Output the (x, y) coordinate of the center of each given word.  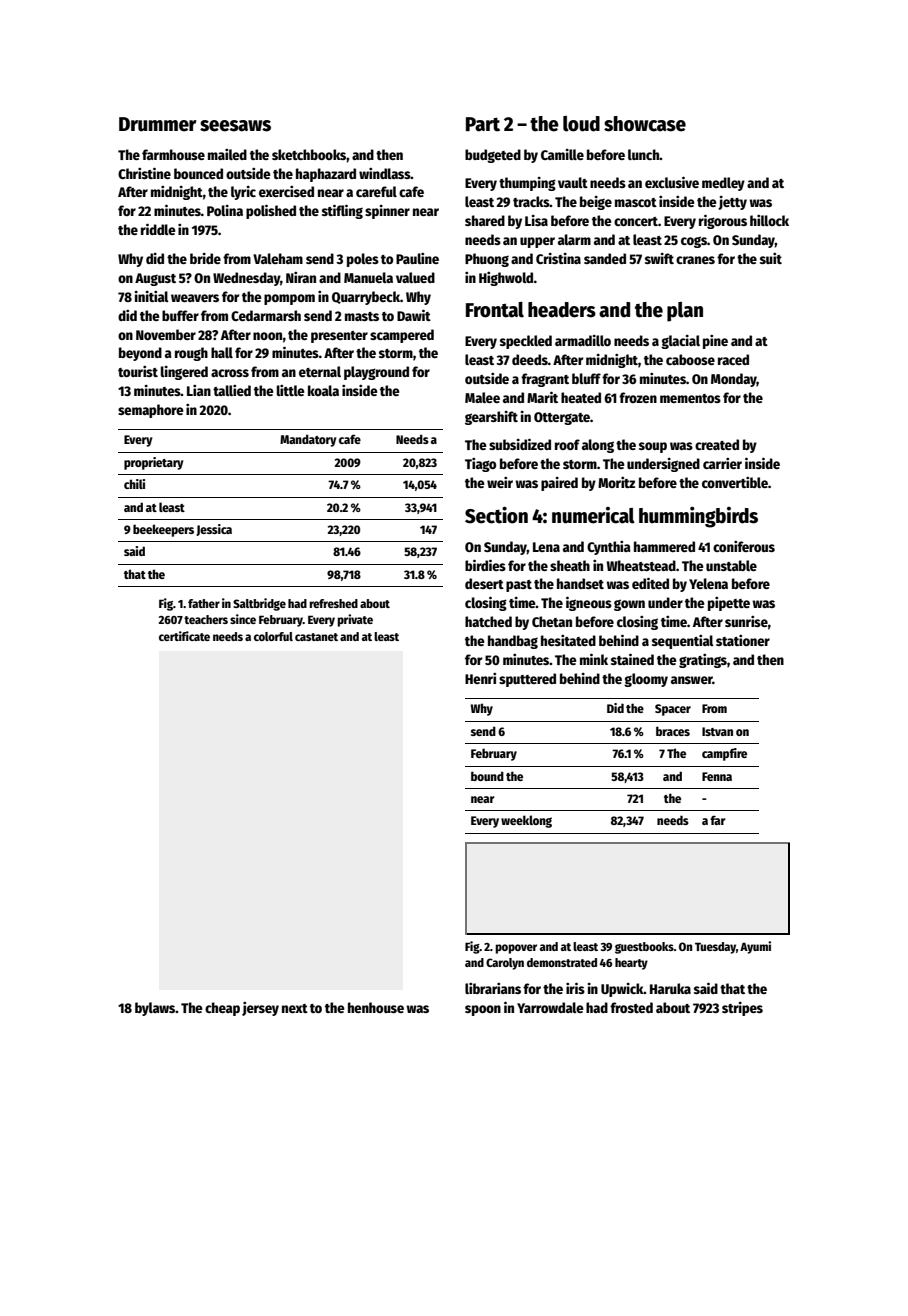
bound (487, 776)
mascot (636, 202)
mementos (690, 398)
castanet (316, 637)
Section (496, 515)
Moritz (616, 482)
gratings (703, 661)
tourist (138, 371)
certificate (184, 636)
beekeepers (163, 530)
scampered (402, 336)
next (295, 1008)
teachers (206, 619)
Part (483, 124)
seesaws (235, 126)
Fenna (717, 776)
